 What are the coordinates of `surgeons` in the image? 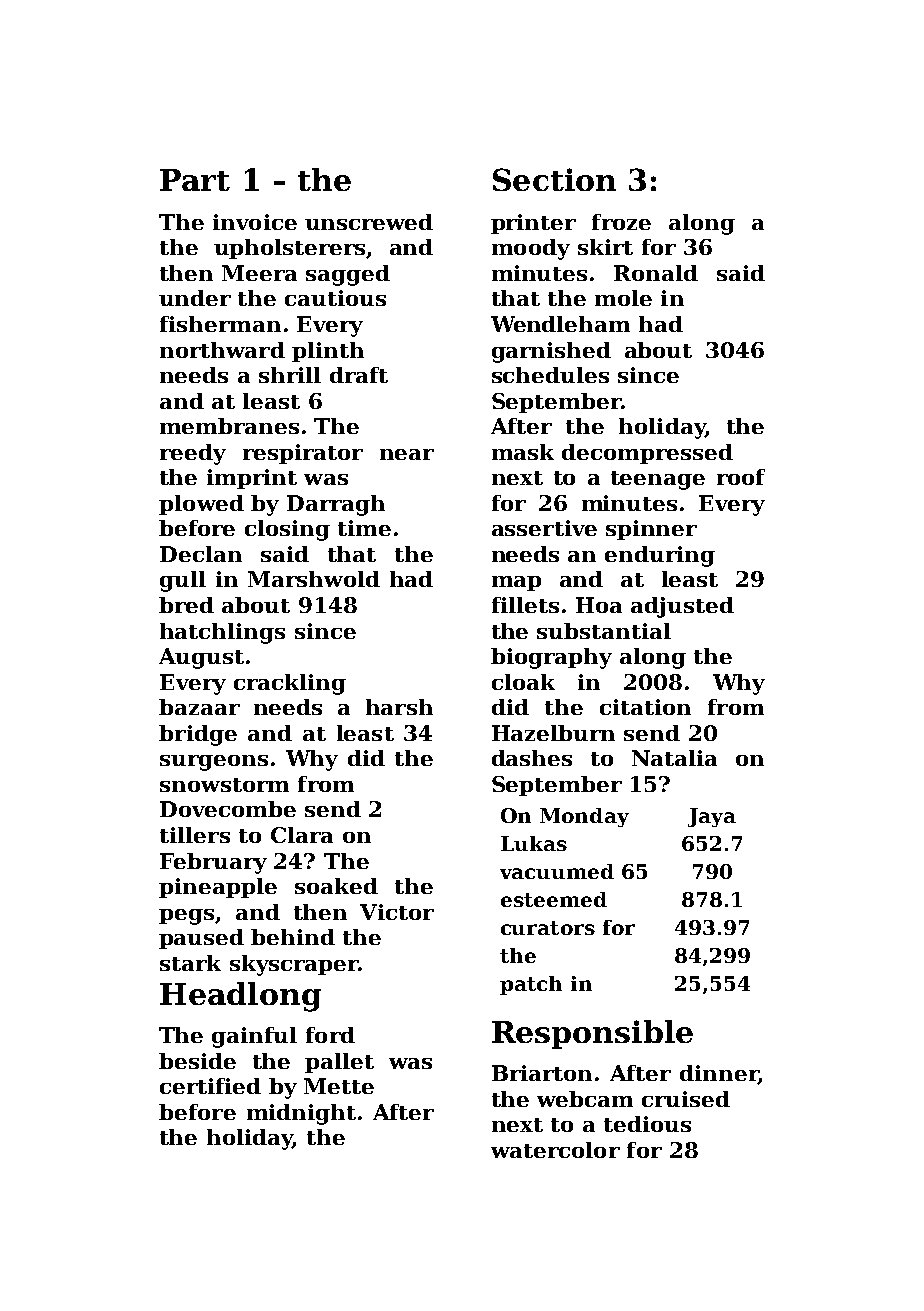 It's located at (214, 763).
